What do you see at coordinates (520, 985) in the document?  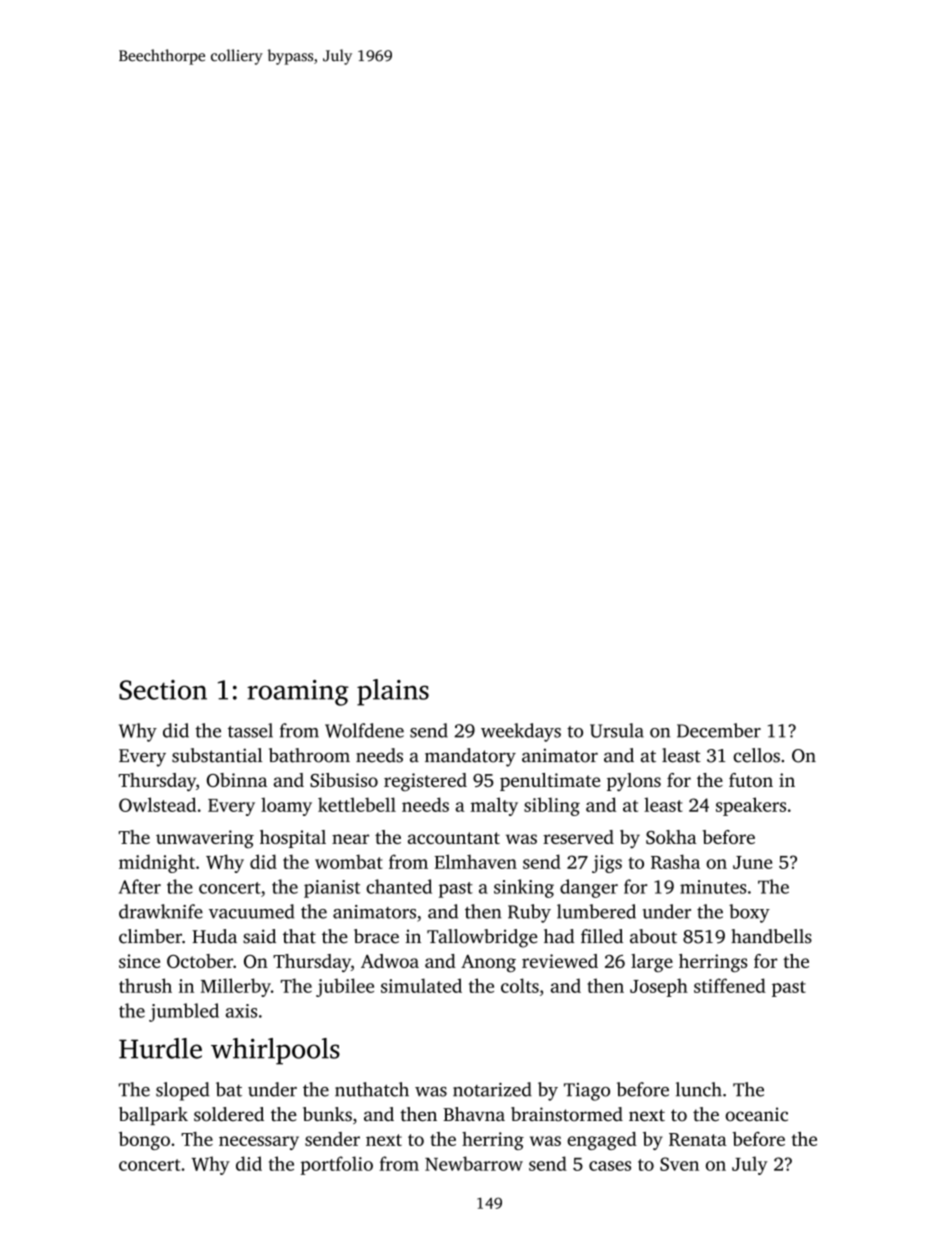 I see `colts` at bounding box center [520, 985].
